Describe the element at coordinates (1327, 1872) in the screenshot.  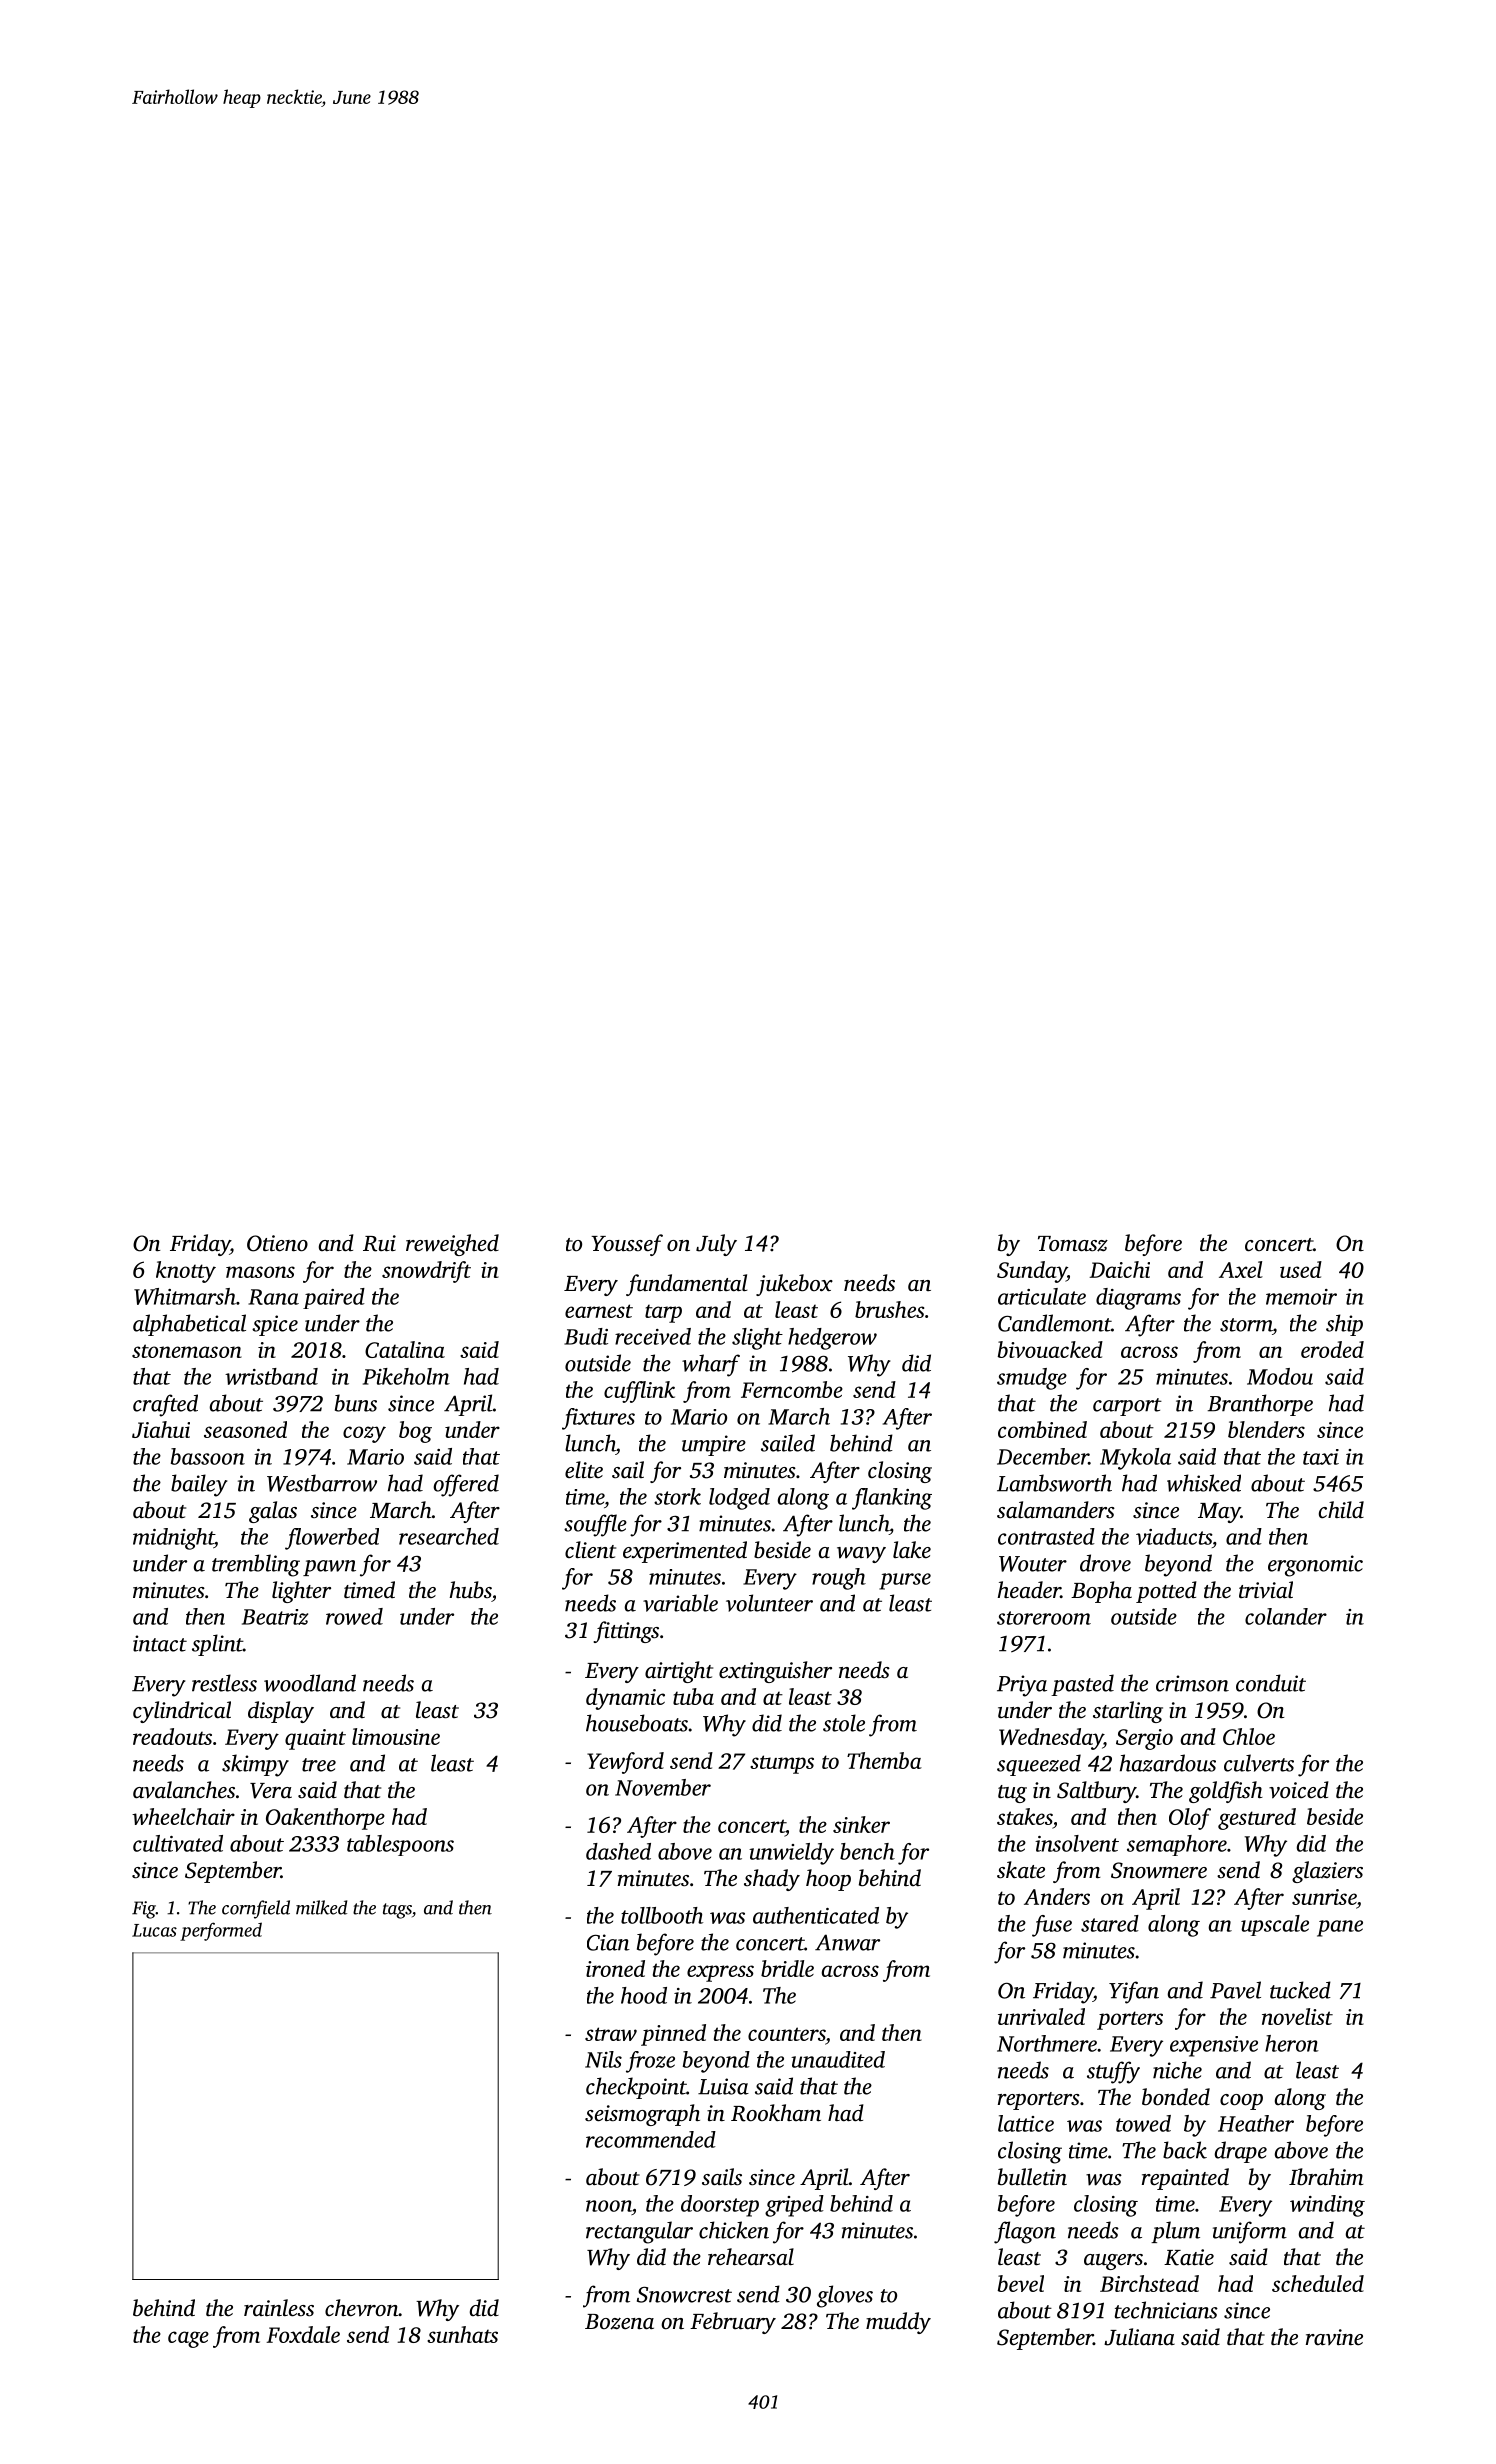
I see `glaziers` at that location.
